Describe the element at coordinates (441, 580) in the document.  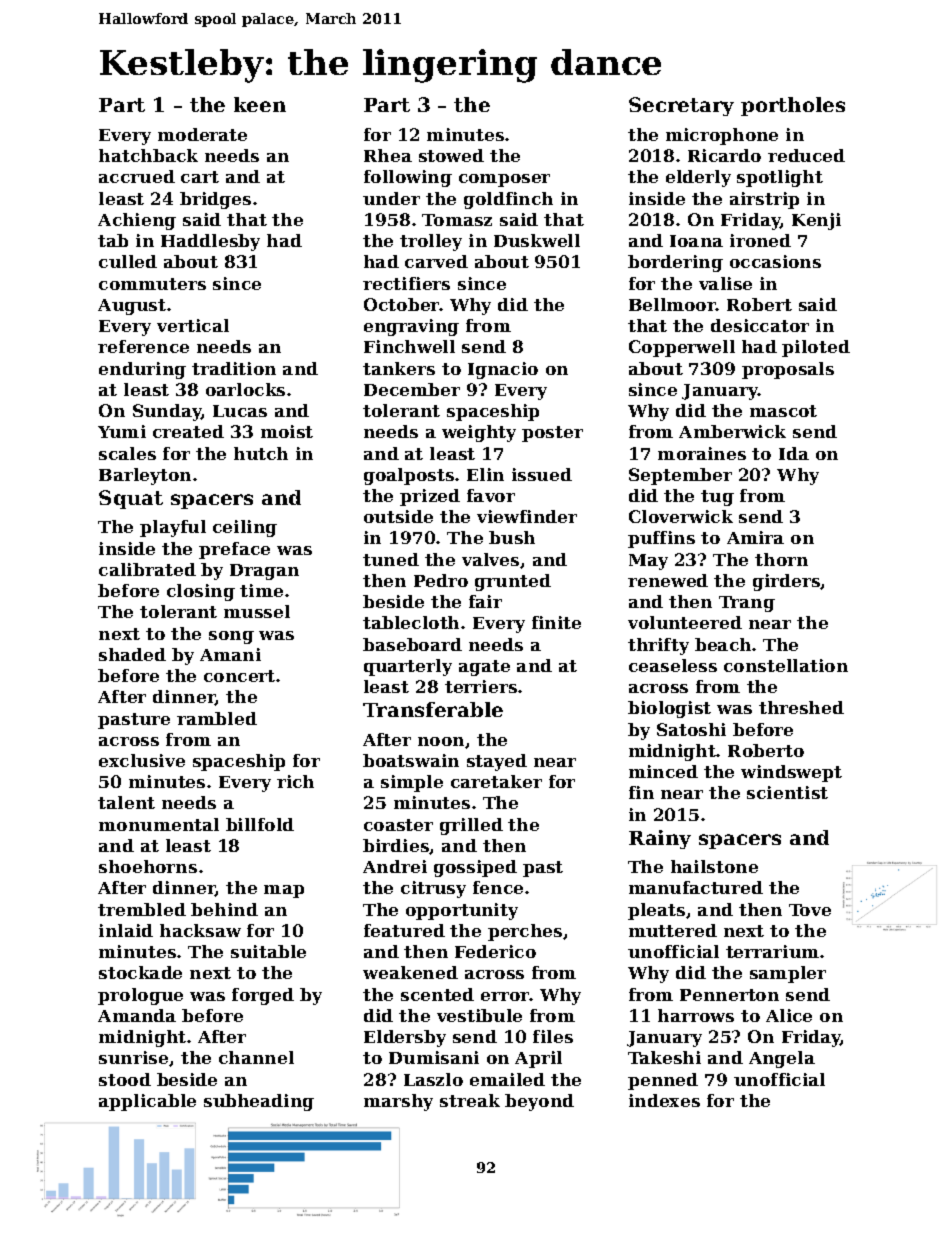
I see `Pedro` at that location.
